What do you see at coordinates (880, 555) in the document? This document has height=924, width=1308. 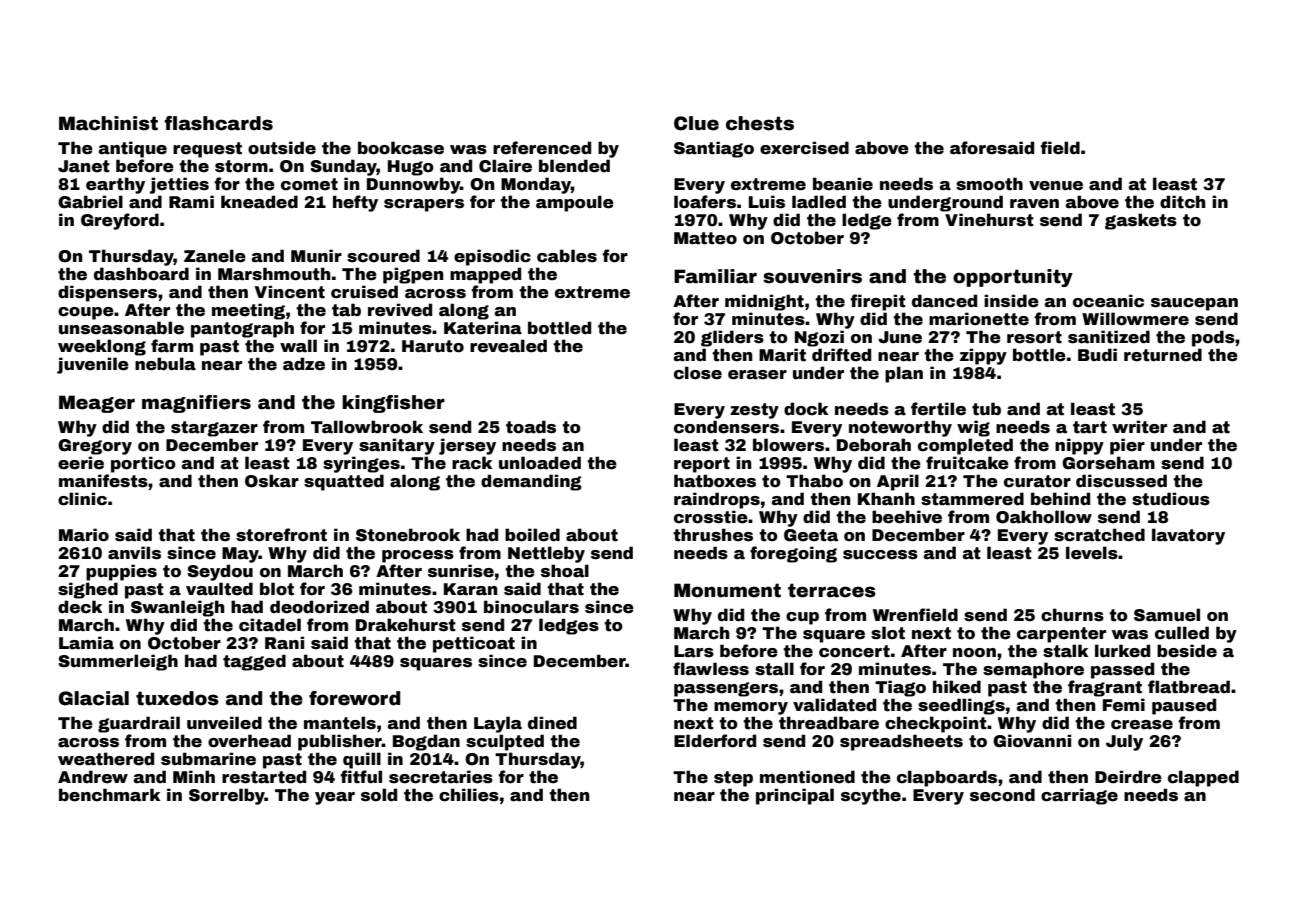 I see `success` at bounding box center [880, 555].
